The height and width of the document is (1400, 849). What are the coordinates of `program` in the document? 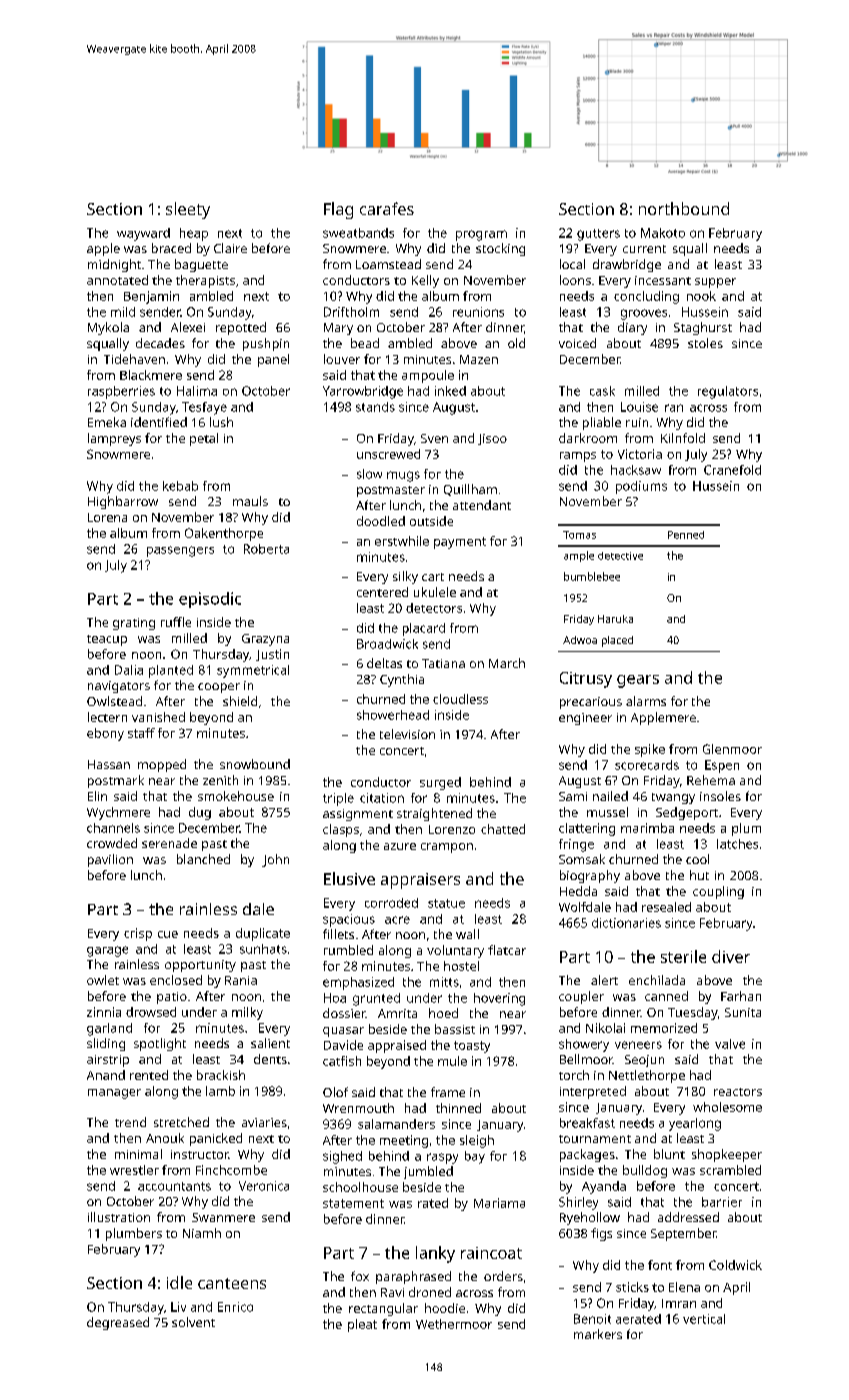 It's located at (481, 235).
